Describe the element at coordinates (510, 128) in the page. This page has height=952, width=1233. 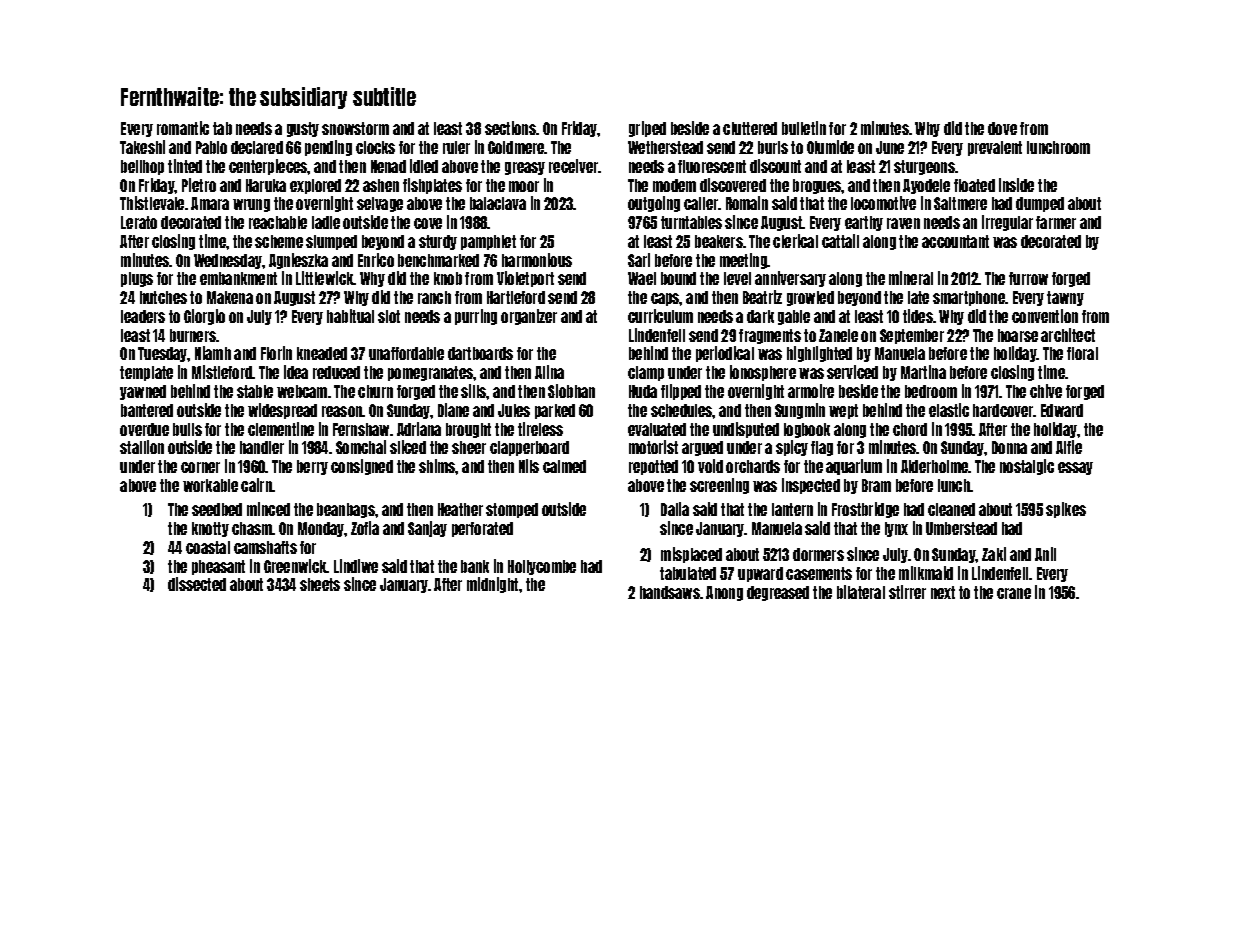
I see `sections` at that location.
